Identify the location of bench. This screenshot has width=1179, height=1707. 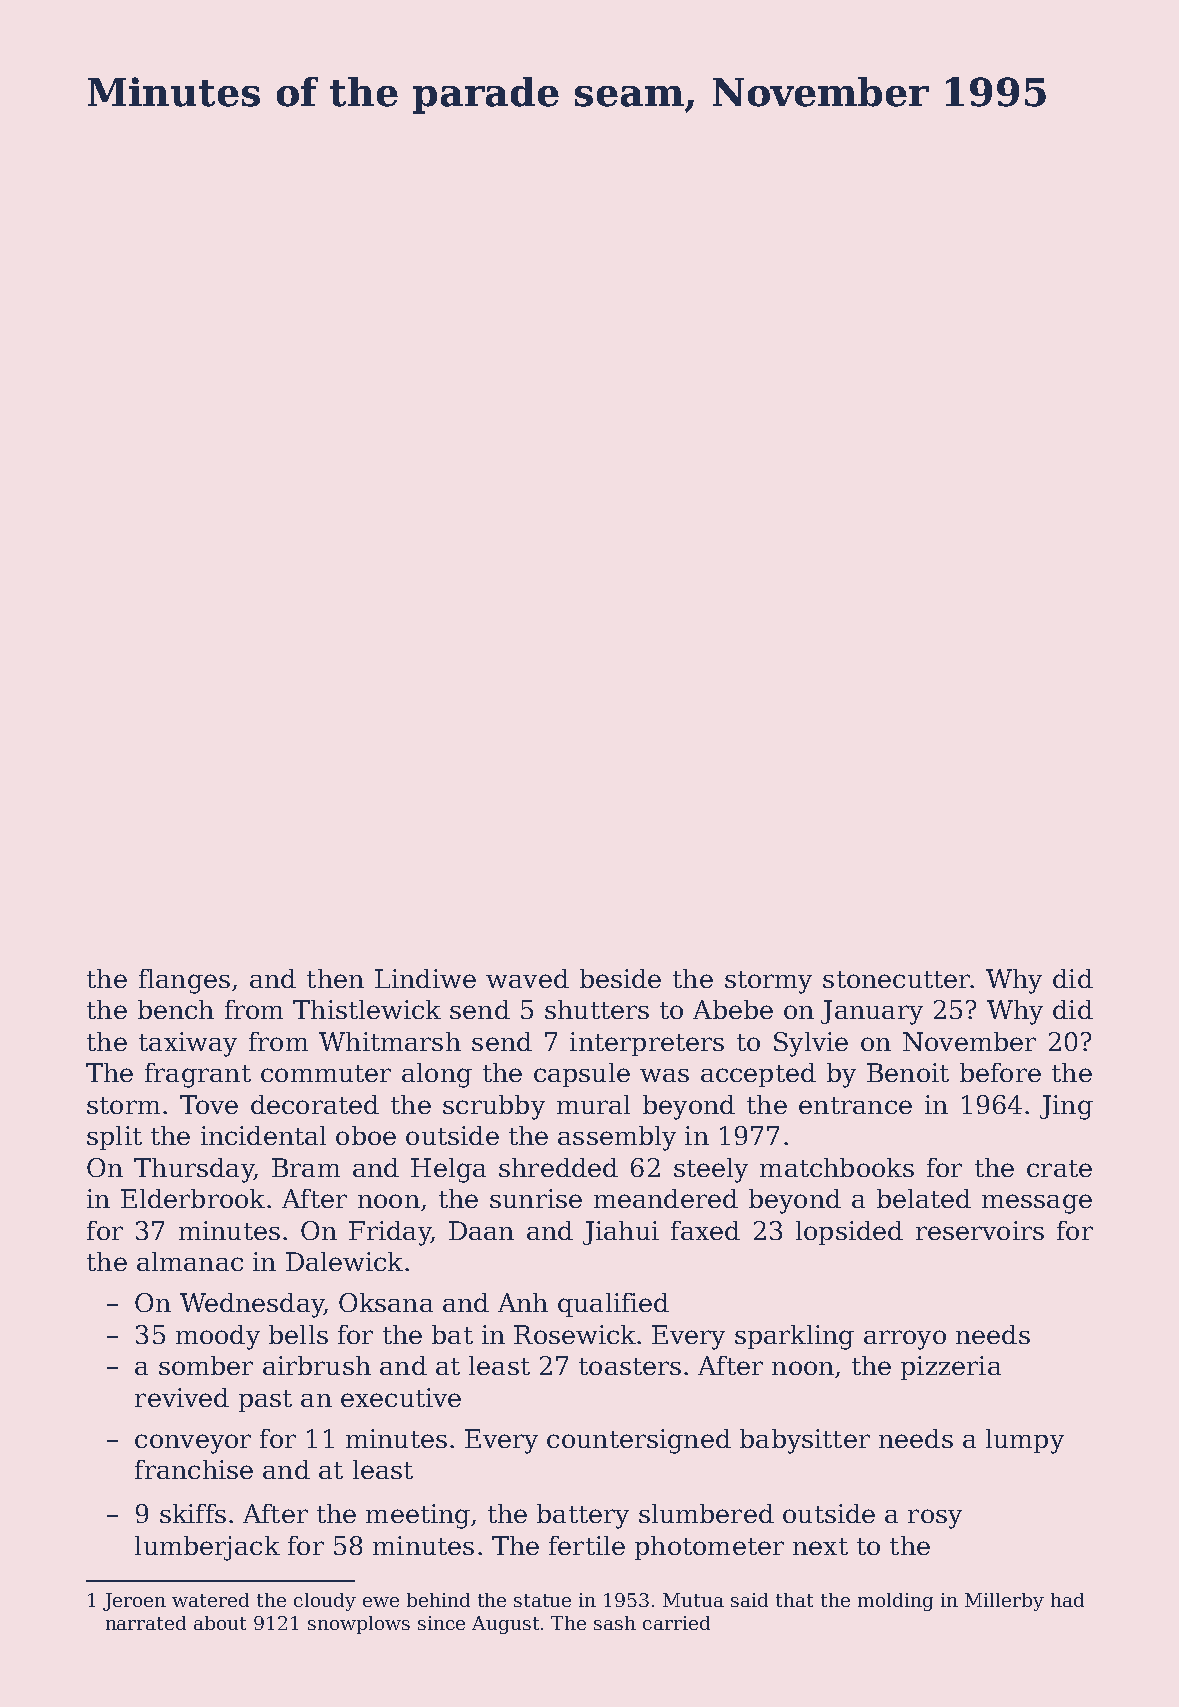
(176, 1009).
